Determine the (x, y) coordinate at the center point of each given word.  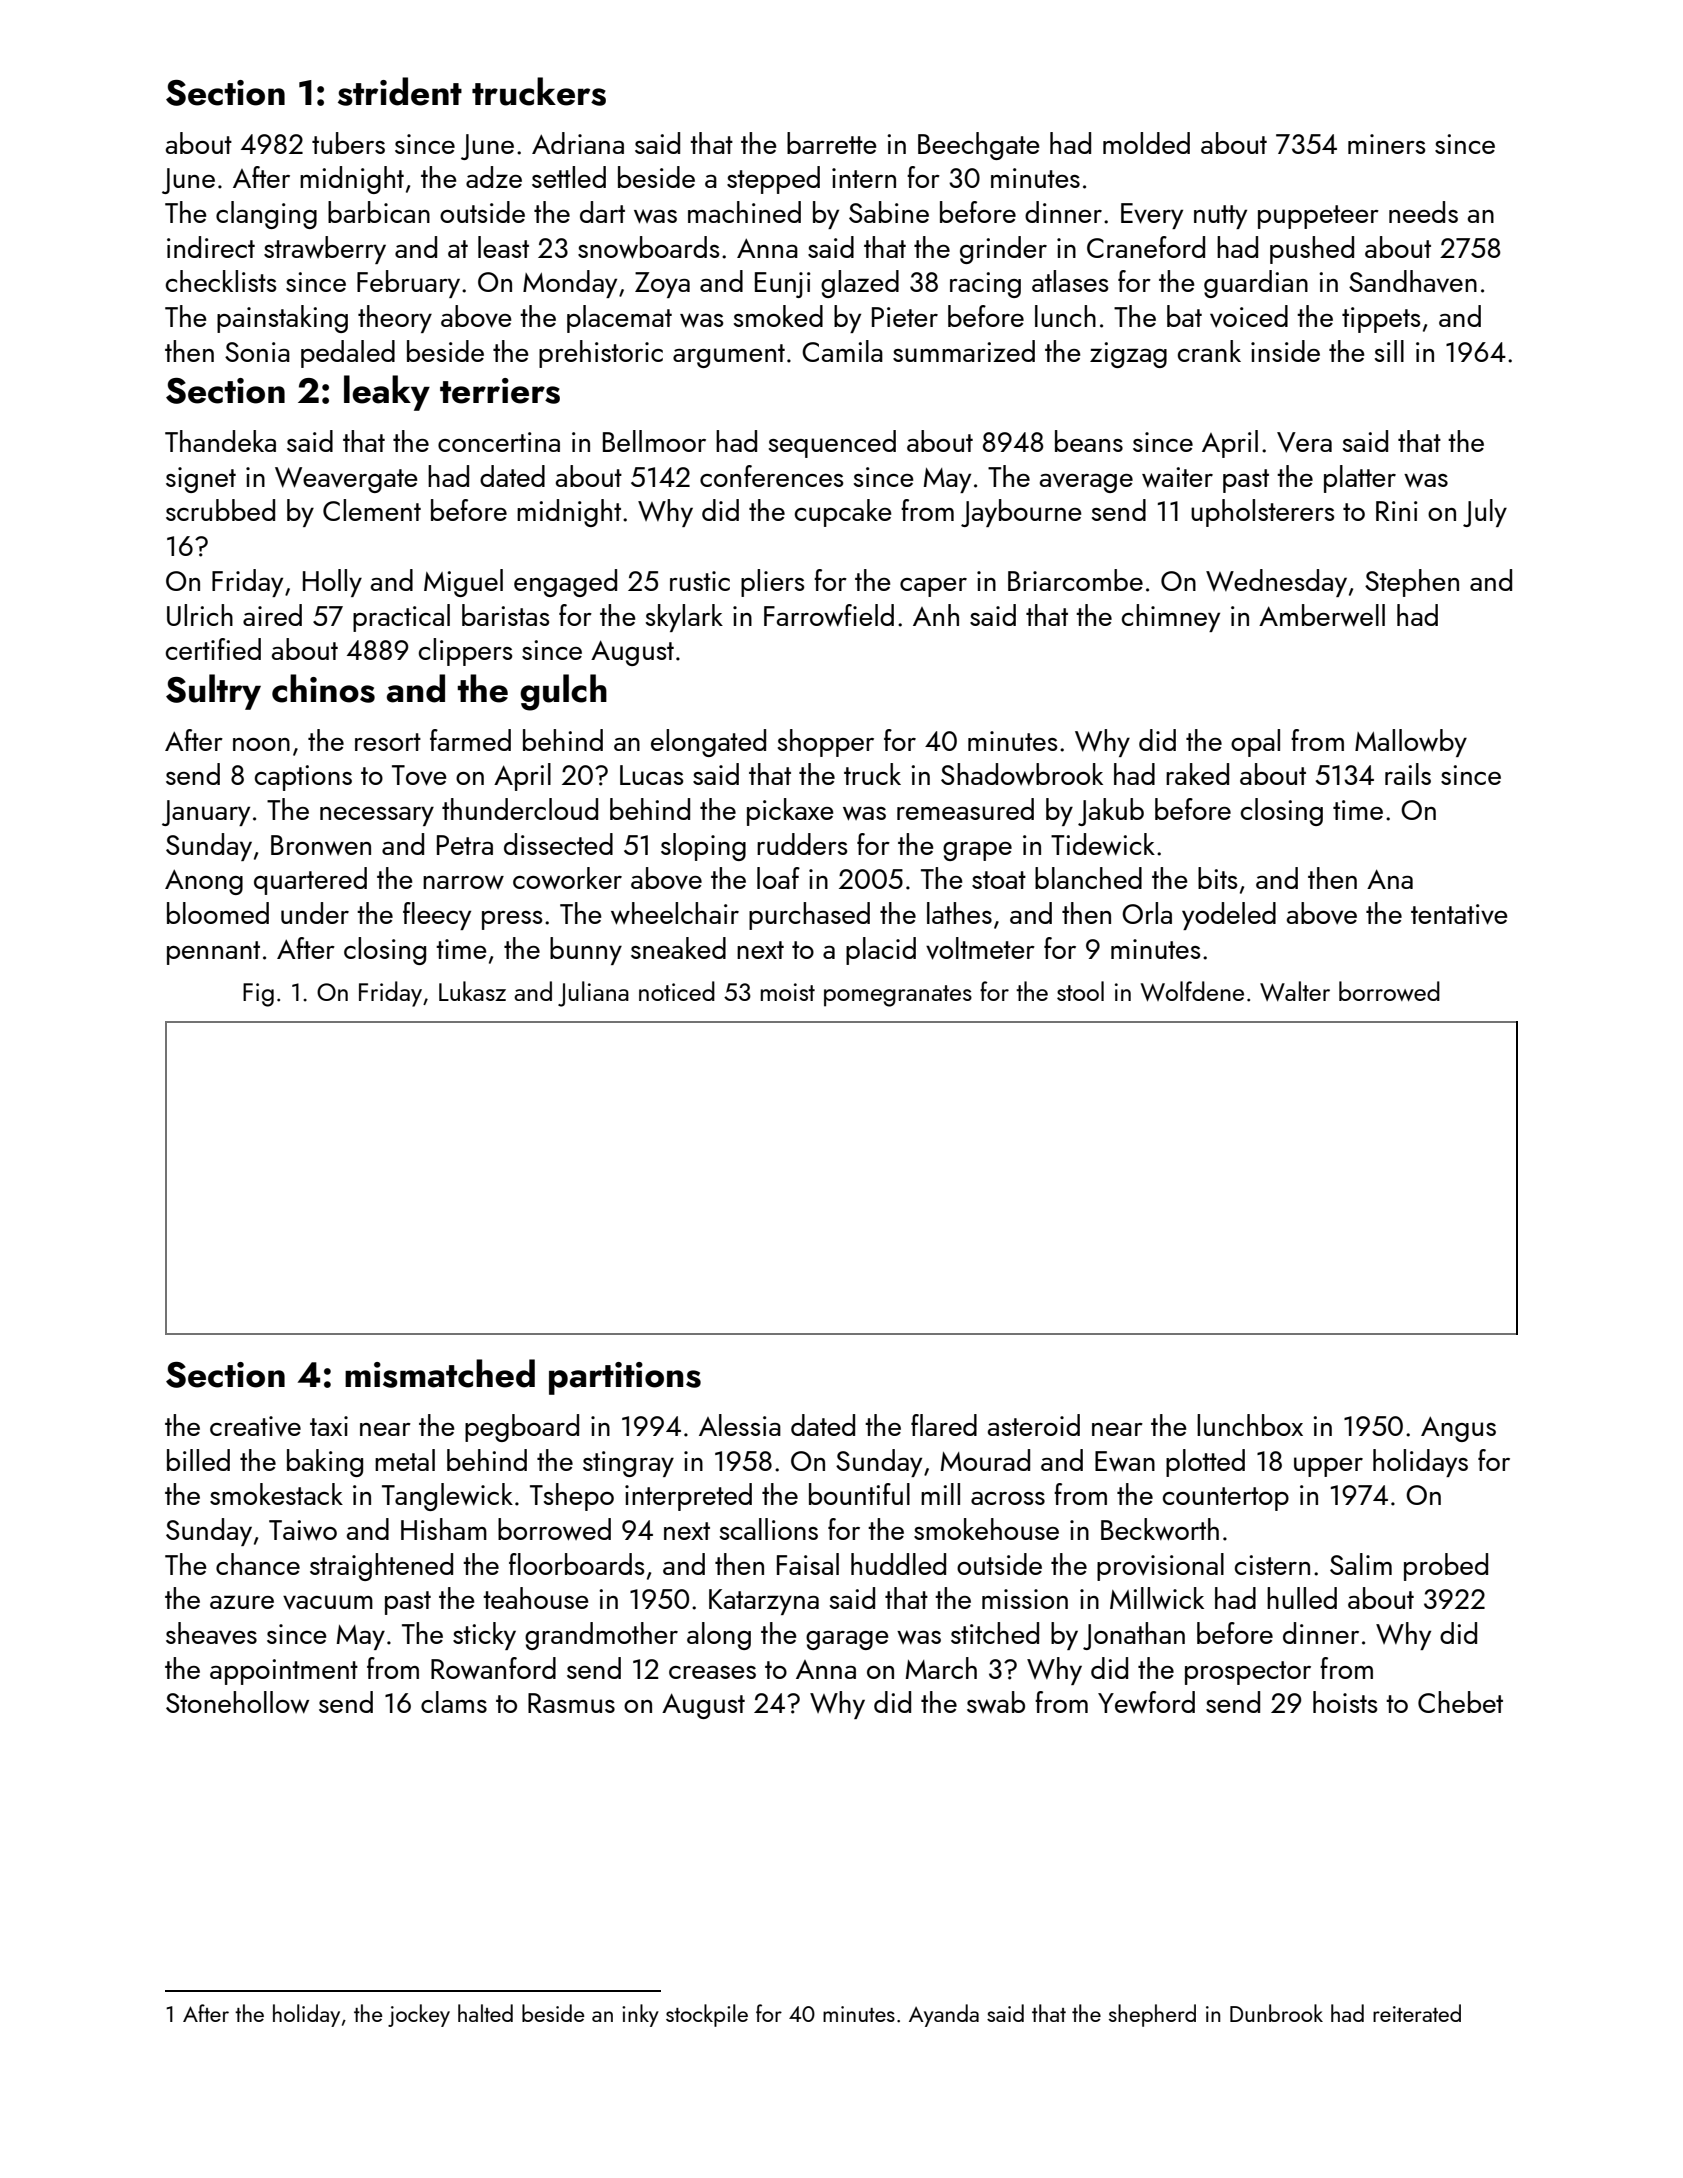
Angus (1458, 1429)
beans (1089, 441)
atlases (1070, 281)
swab (996, 1702)
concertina (499, 442)
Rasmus (571, 1703)
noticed (677, 991)
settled (569, 177)
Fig (258, 995)
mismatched (440, 1373)
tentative (1459, 914)
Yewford (1146, 1702)
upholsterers (1263, 513)
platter (1360, 479)
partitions (625, 1378)
